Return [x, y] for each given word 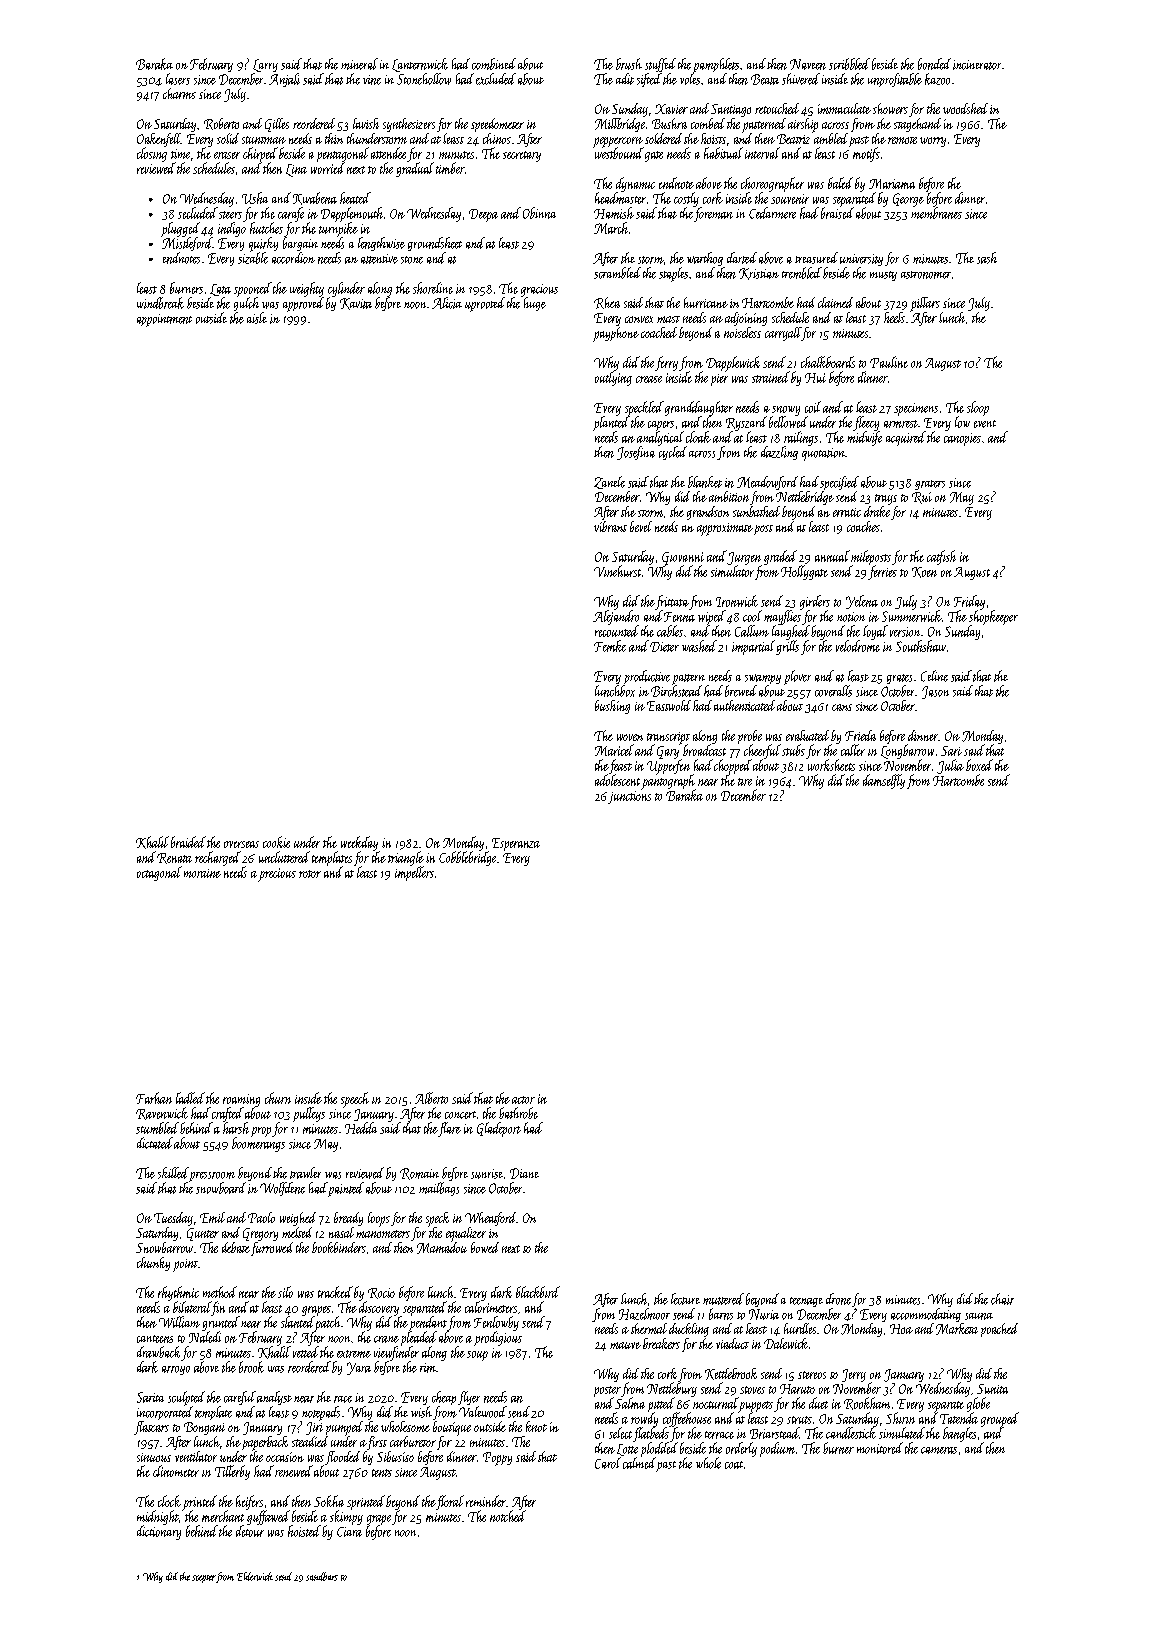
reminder [486, 1501]
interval [762, 153]
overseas [241, 844]
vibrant [610, 526]
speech [355, 1100]
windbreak [160, 303]
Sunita [992, 1389]
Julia [950, 766]
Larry [265, 65]
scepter [204, 1579]
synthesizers [409, 125]
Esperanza [516, 844]
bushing [612, 707]
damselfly [884, 781]
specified [839, 483]
